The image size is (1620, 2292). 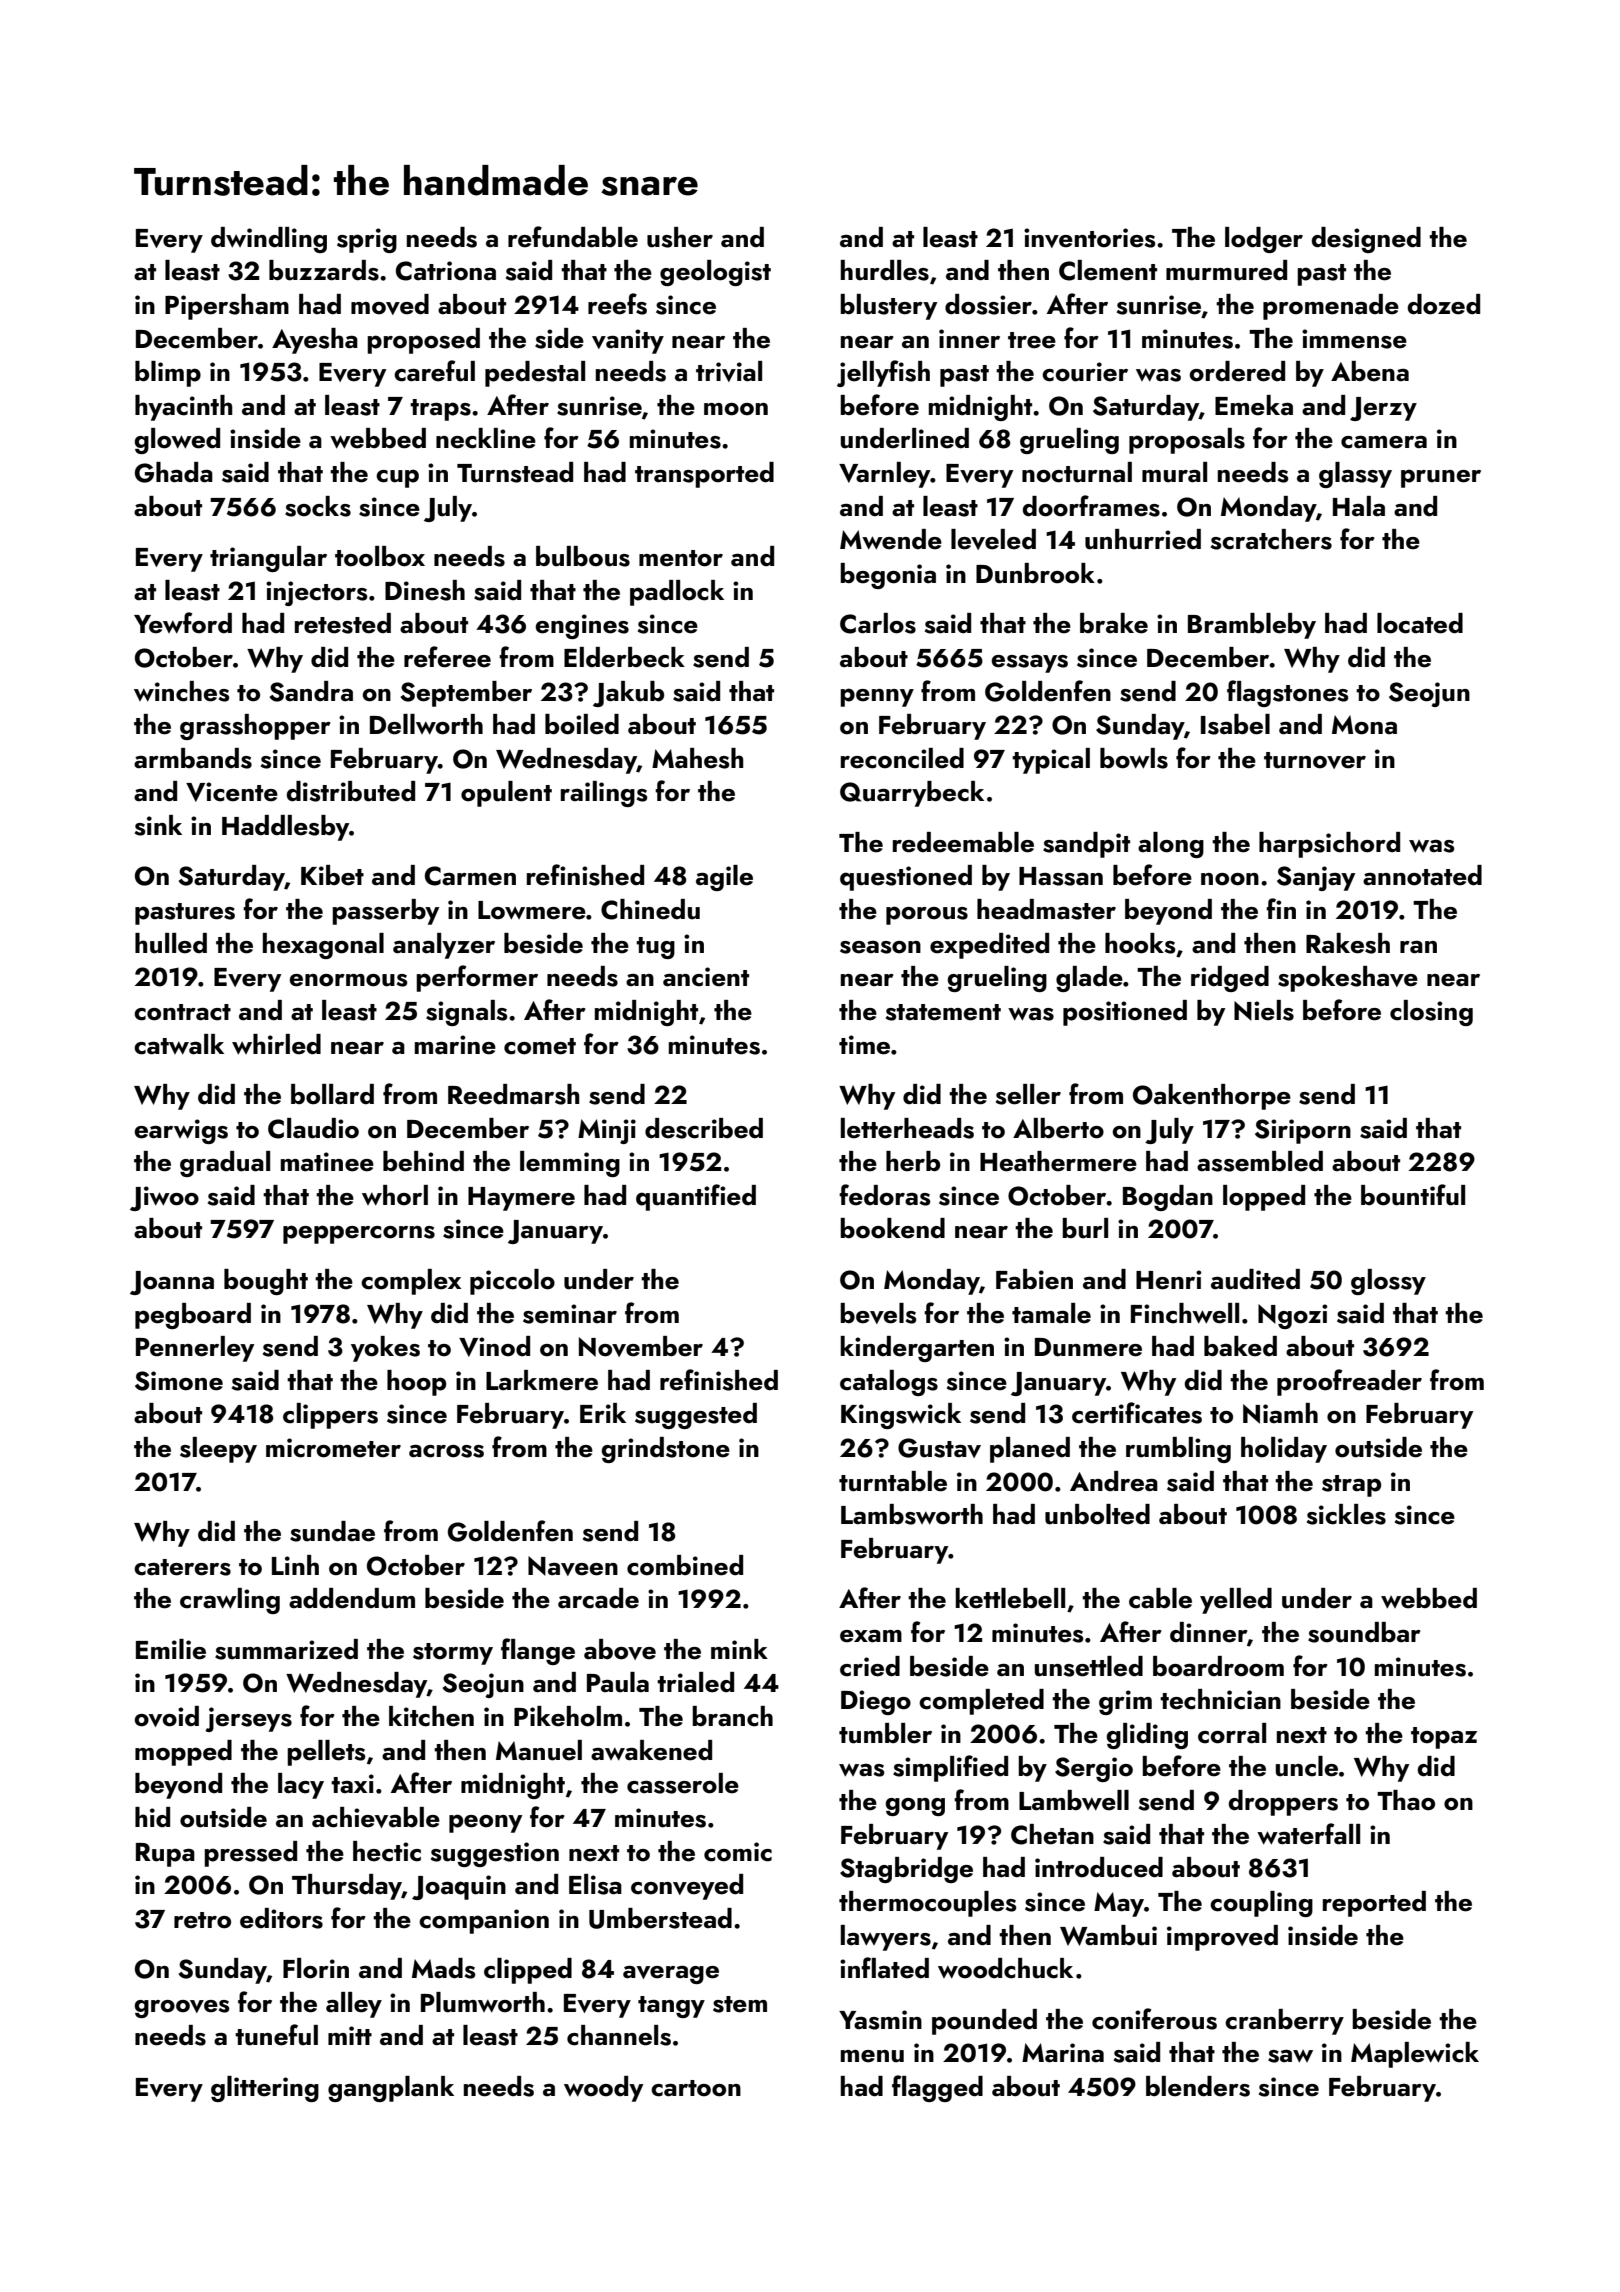 What do you see at coordinates (1366, 240) in the screenshot?
I see `designed` at bounding box center [1366, 240].
